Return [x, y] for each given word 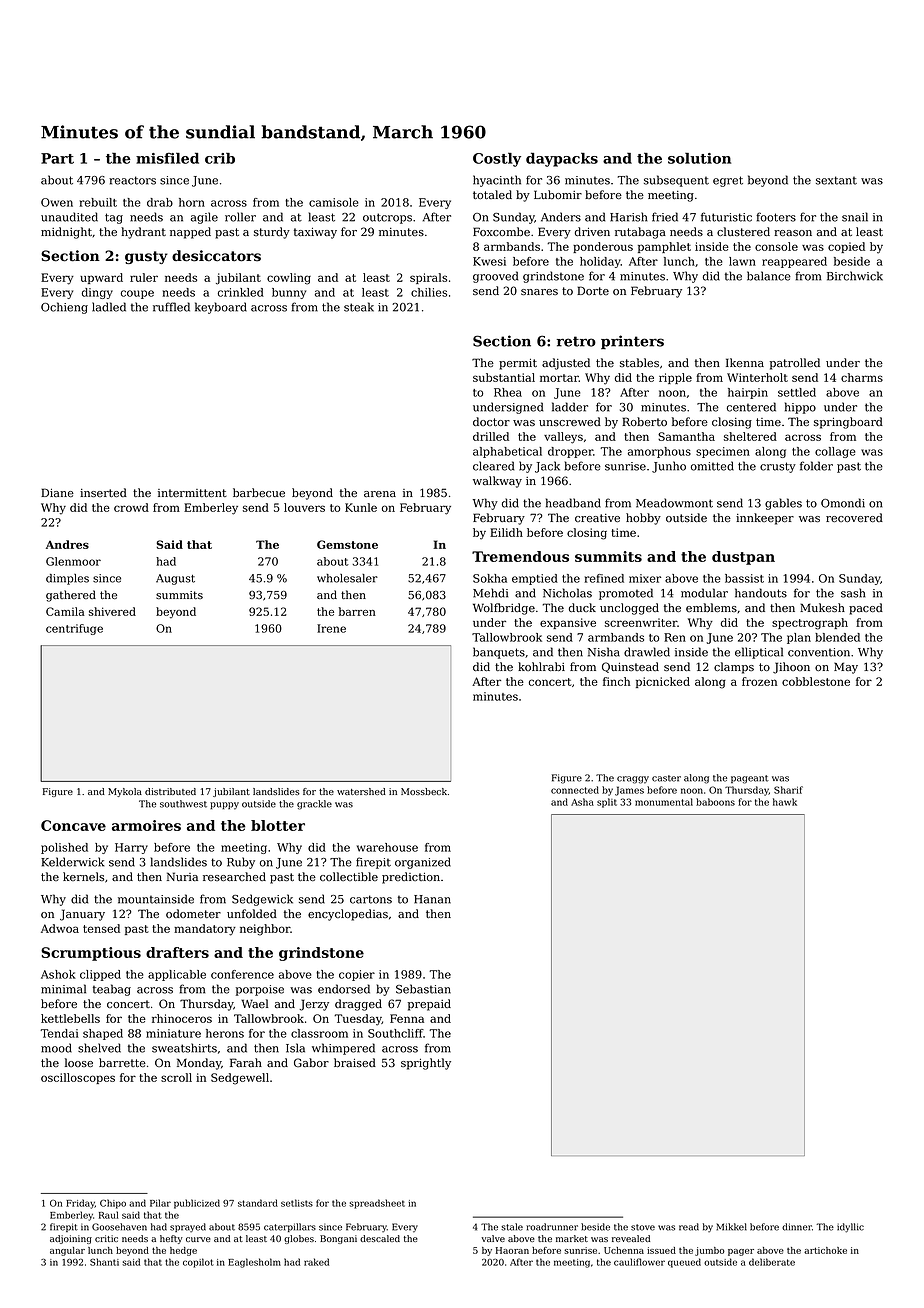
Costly [497, 159]
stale [512, 1227]
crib [220, 158]
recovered [854, 517]
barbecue [259, 492]
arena [380, 494]
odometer [193, 913]
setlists [297, 1203]
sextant [836, 180]
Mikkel [731, 1227]
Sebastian [423, 989]
